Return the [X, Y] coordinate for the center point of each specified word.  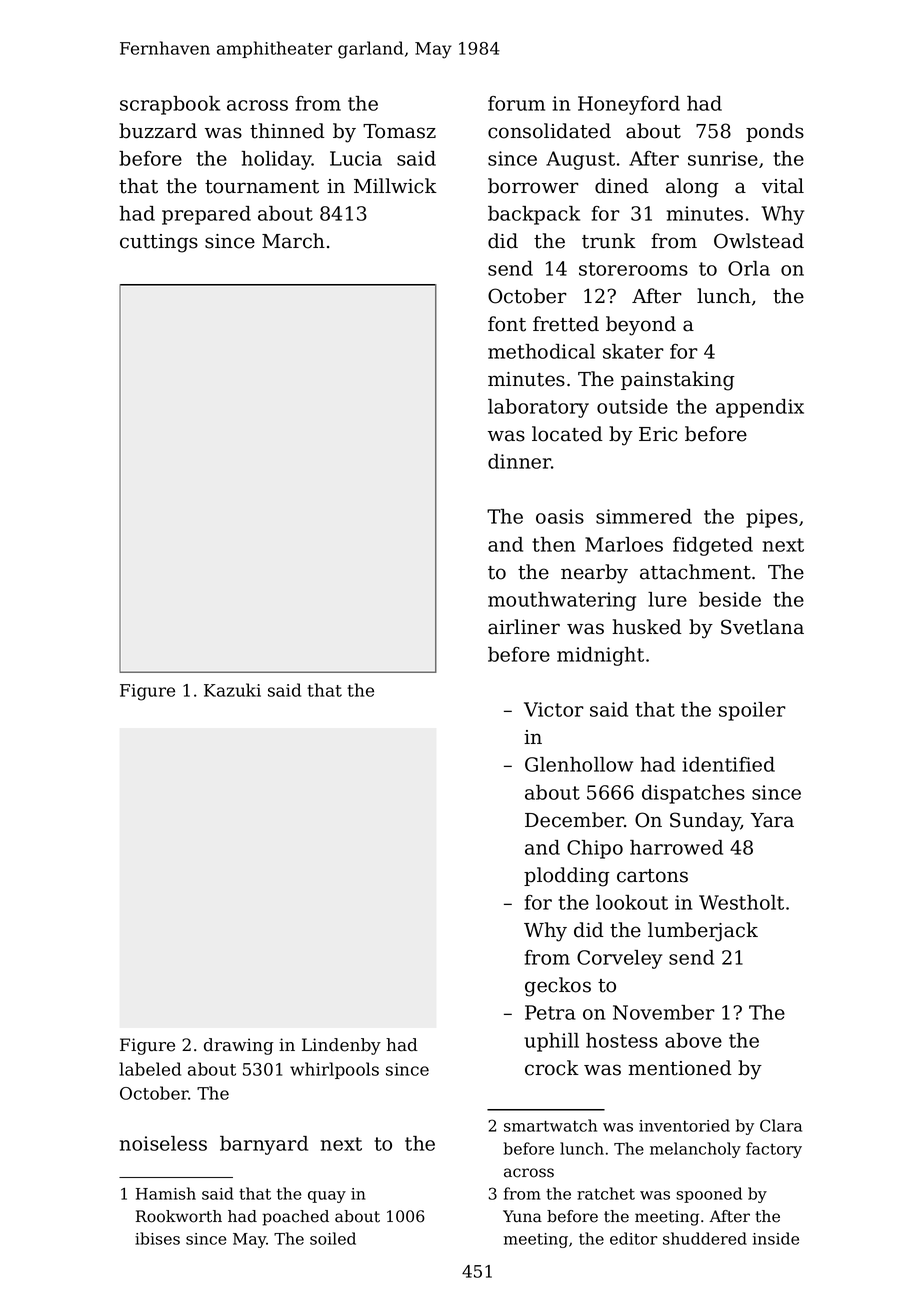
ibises [157, 1238]
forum [516, 103]
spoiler [752, 711]
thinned [287, 131]
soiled [333, 1238]
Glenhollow [579, 764]
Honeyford [629, 105]
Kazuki [232, 690]
